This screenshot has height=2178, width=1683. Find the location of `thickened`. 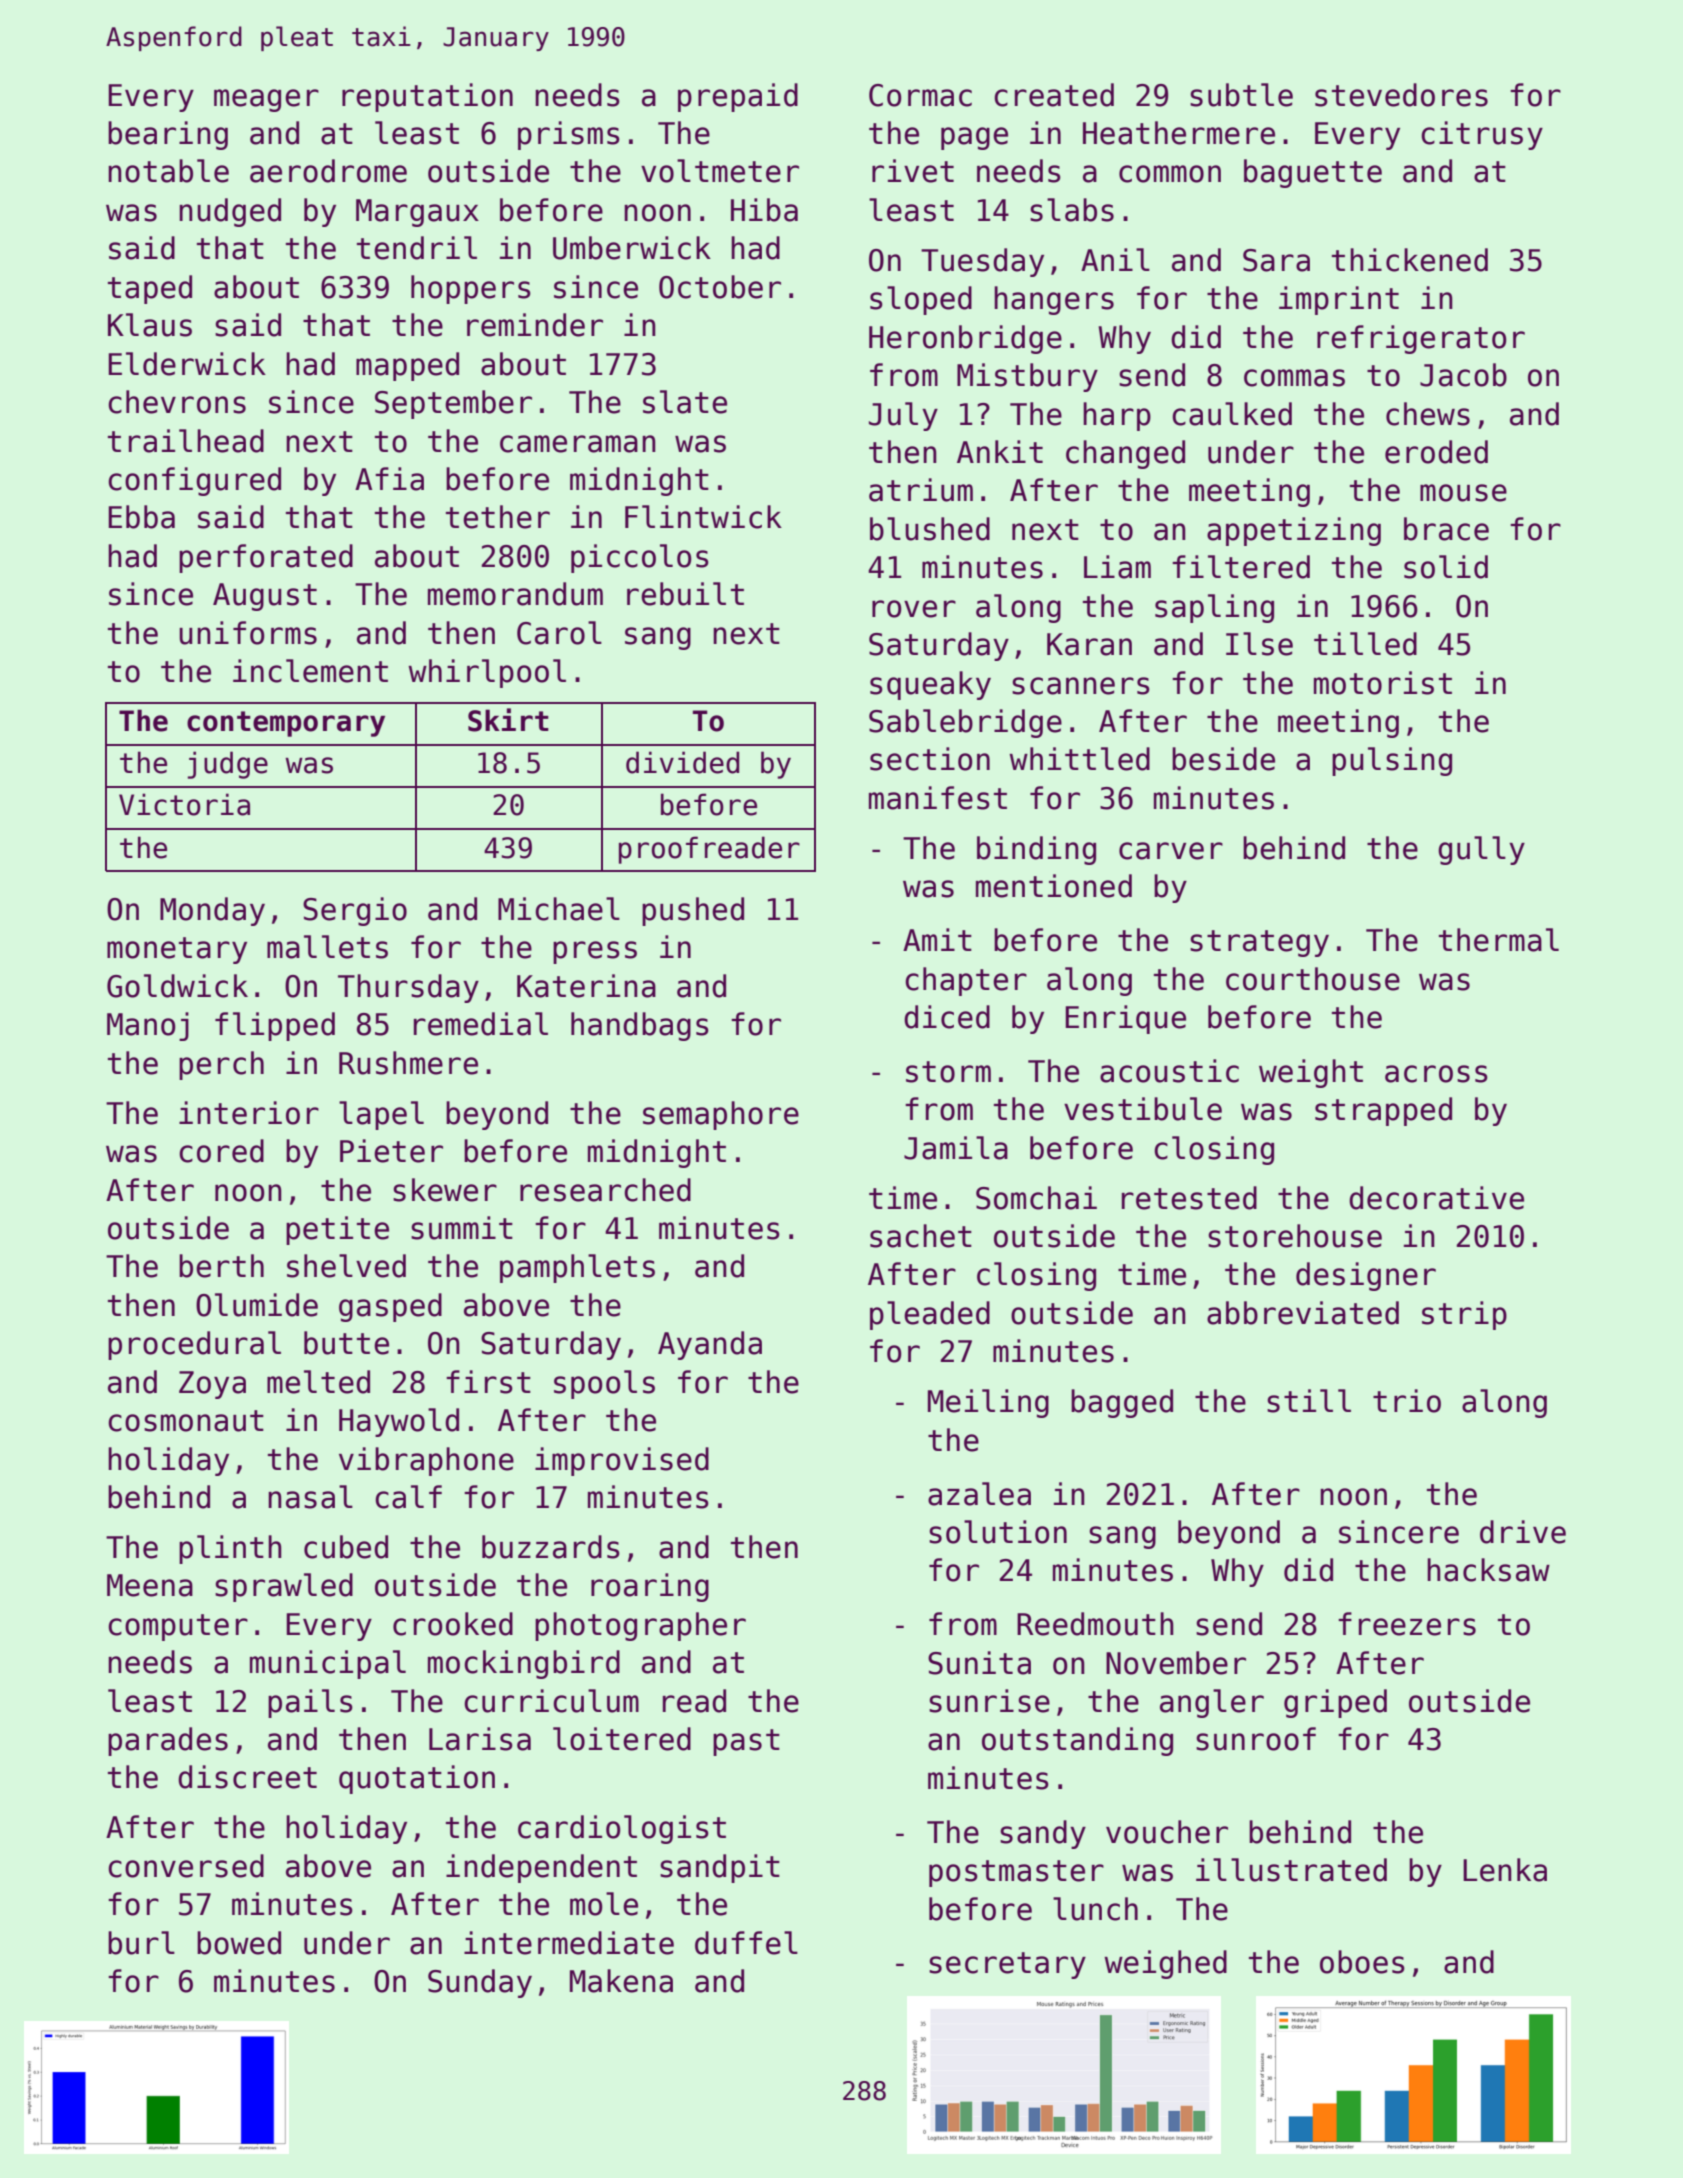

thickened is located at coordinates (1410, 260).
